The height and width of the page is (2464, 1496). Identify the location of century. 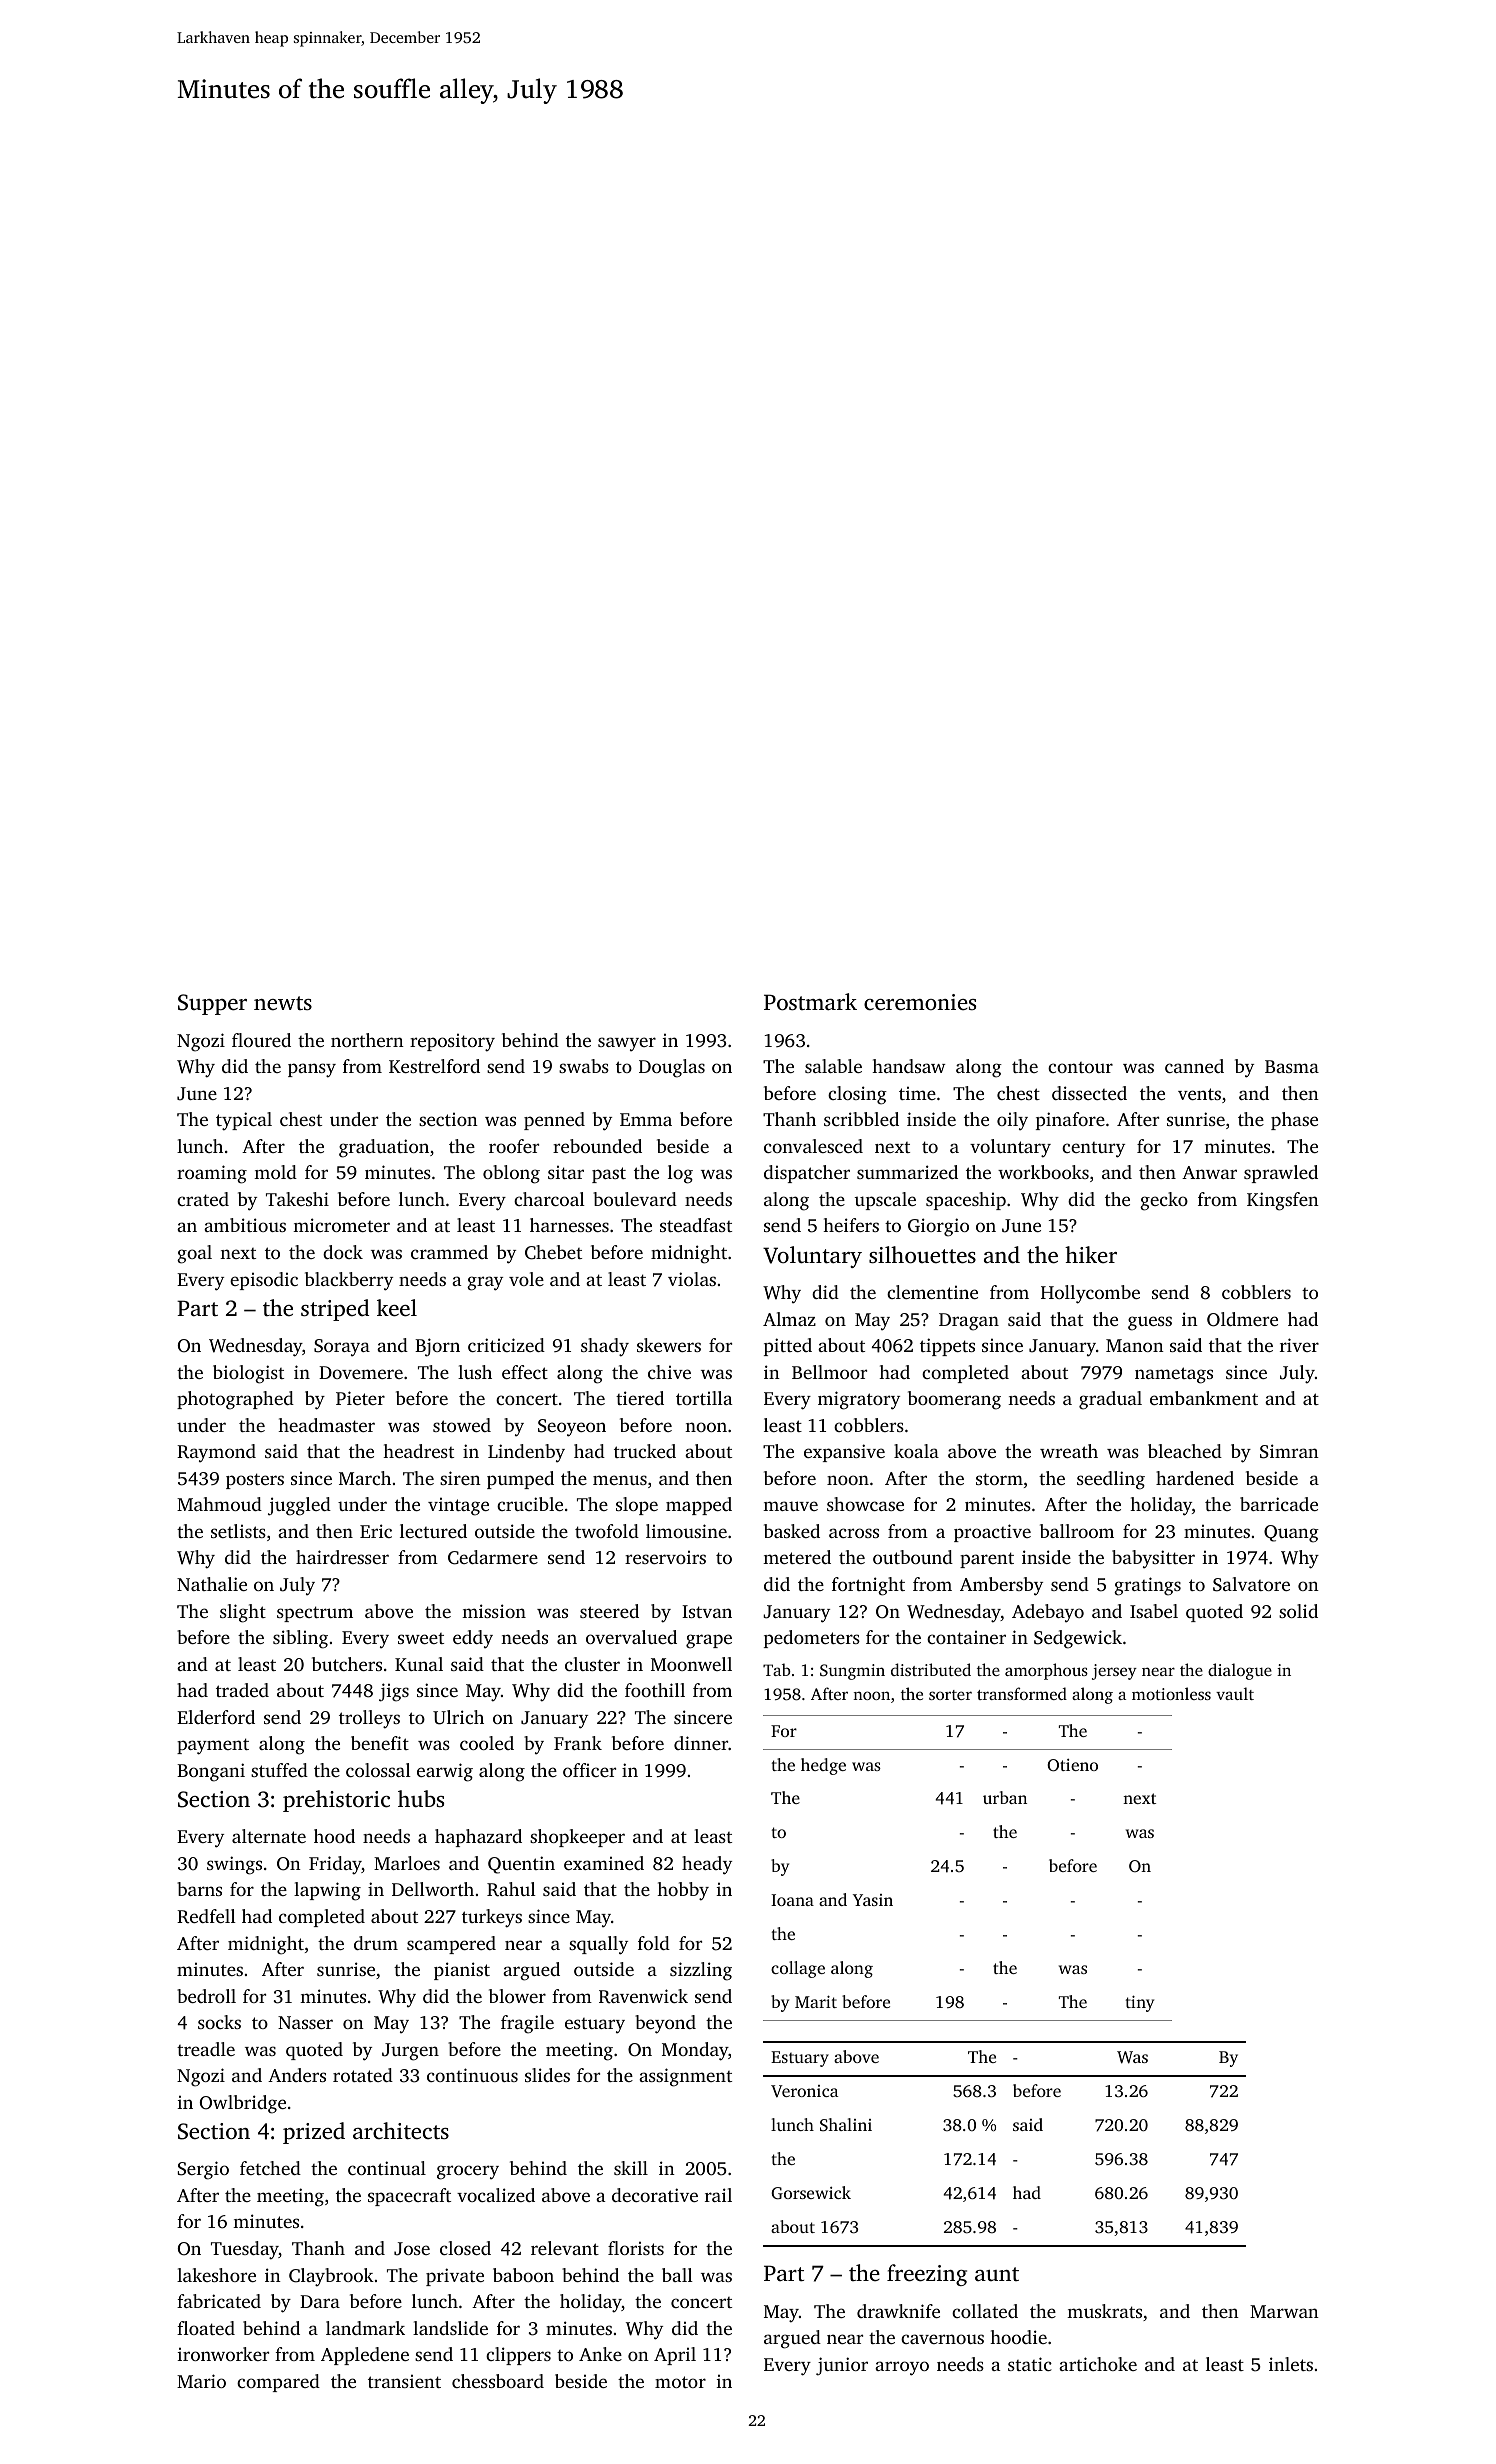
(1093, 1150).
